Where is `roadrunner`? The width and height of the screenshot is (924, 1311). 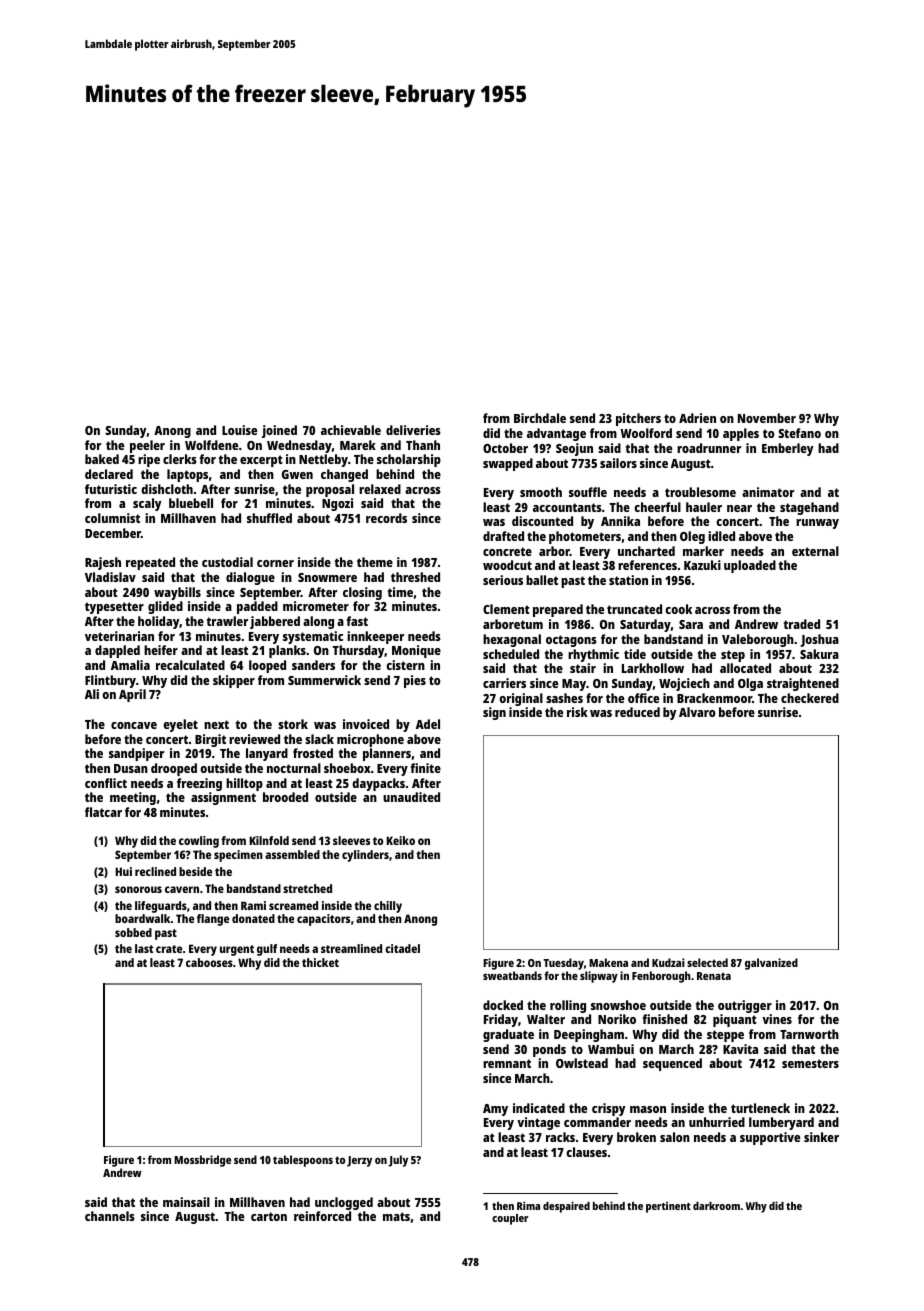 roadrunner is located at coordinates (709, 448).
